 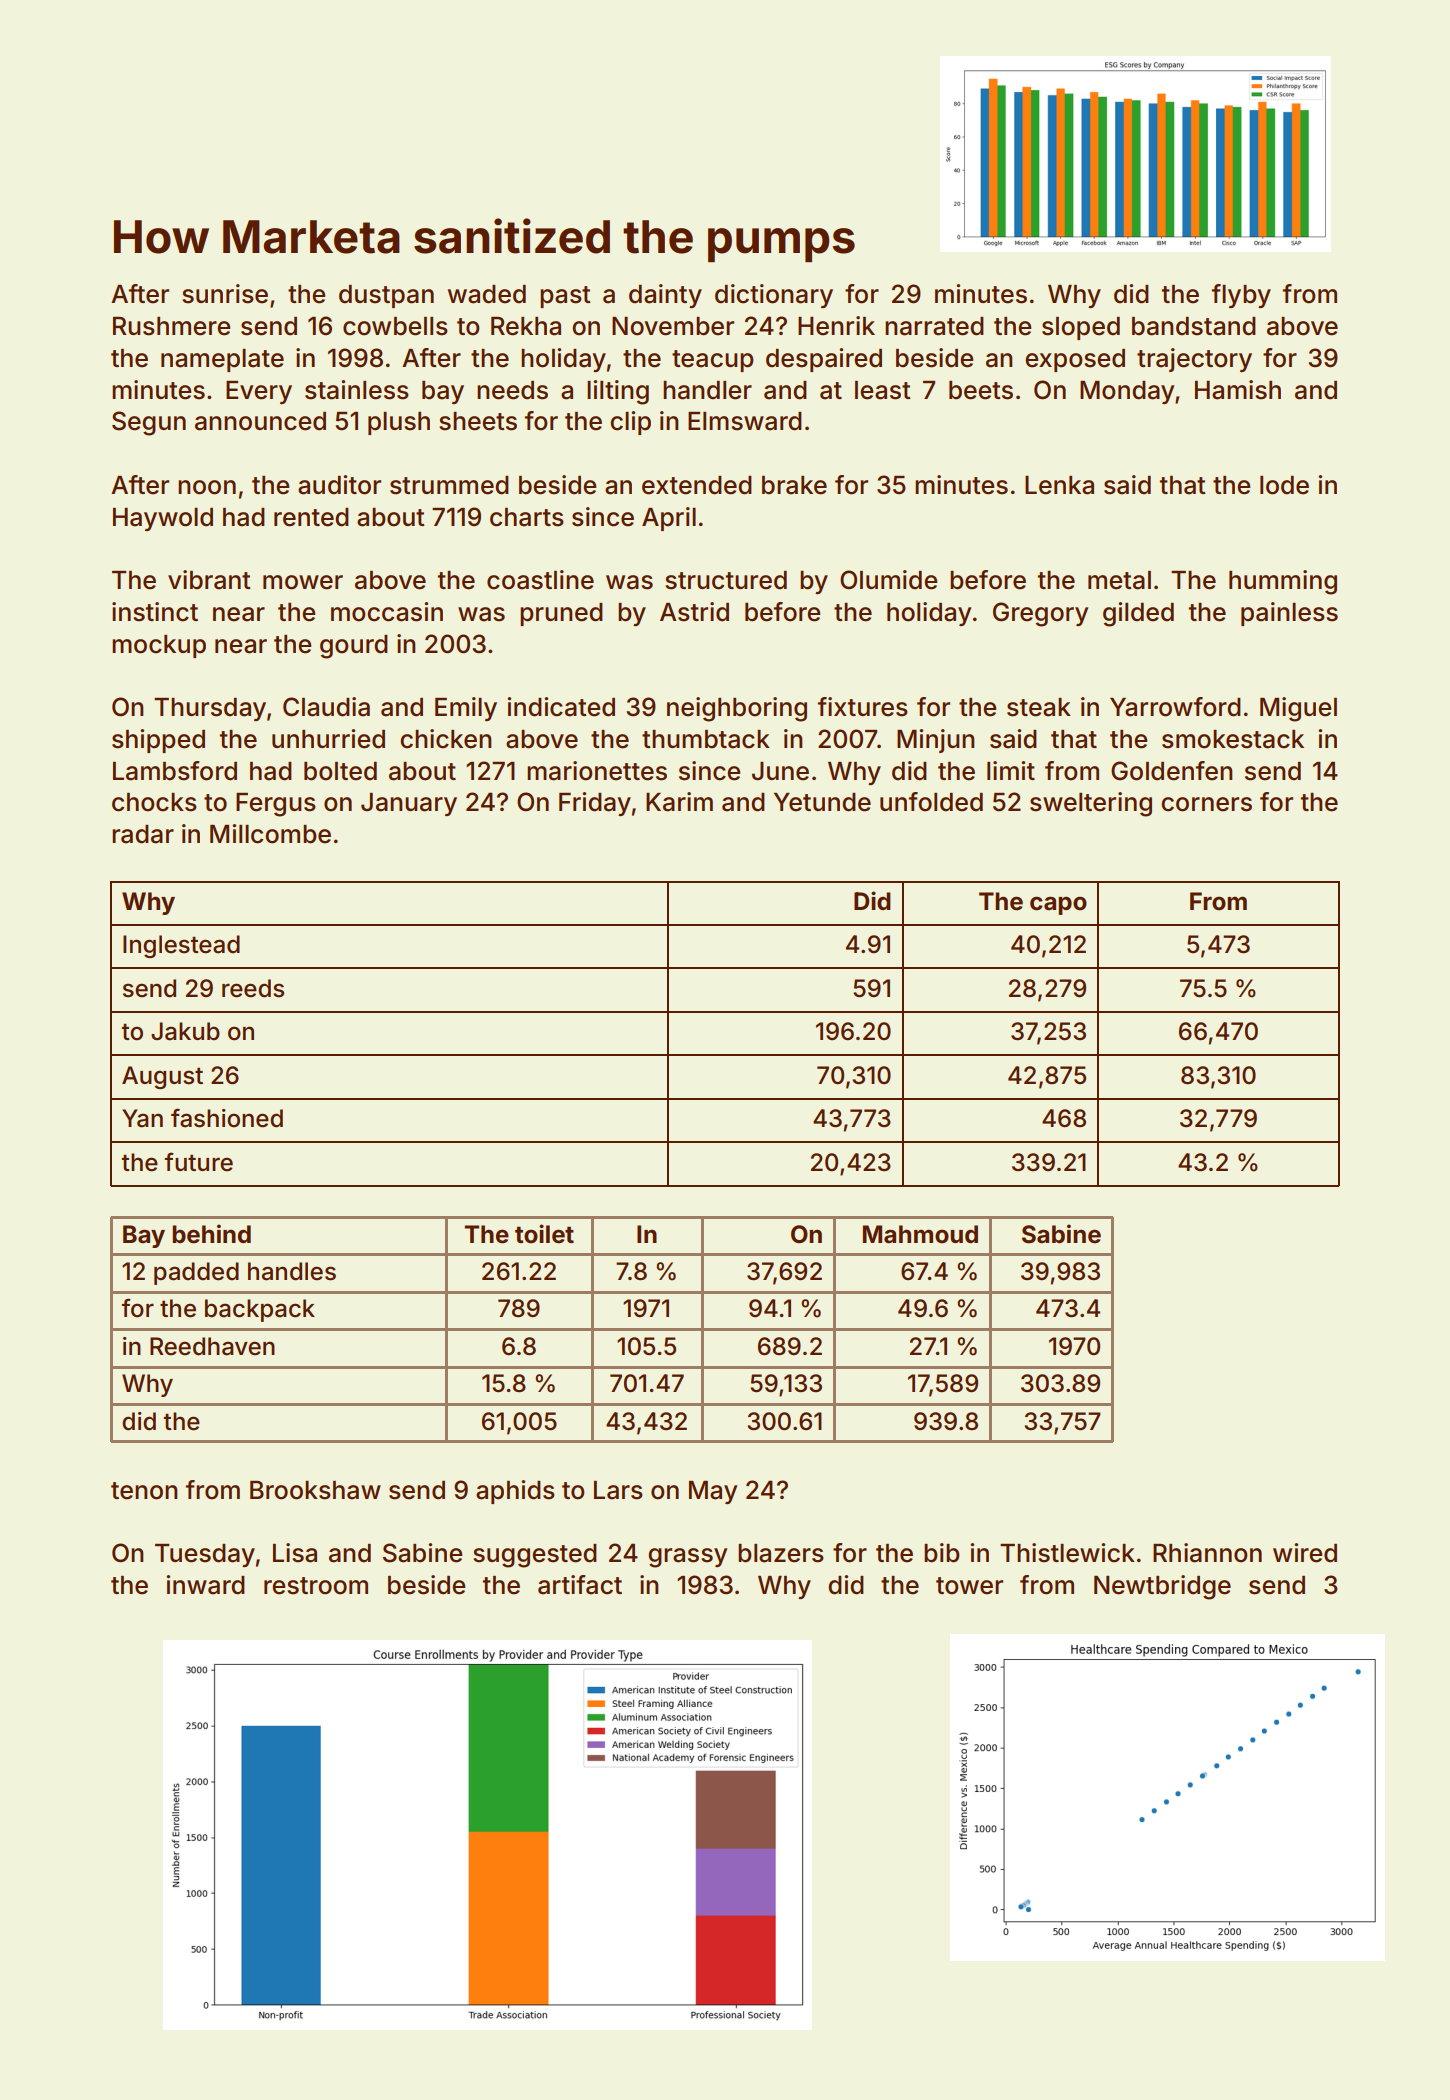 I want to click on least, so click(x=882, y=390).
